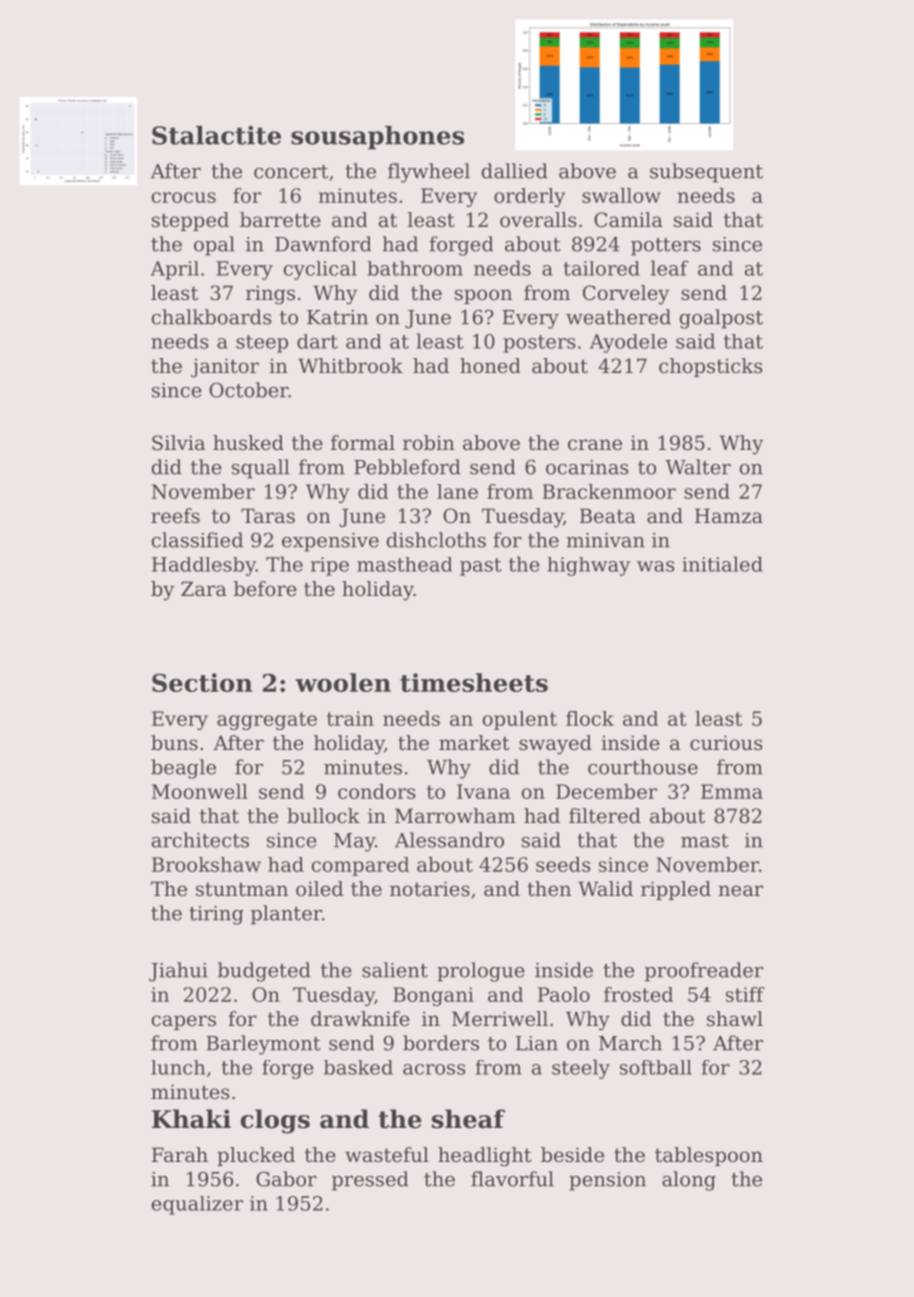 The height and width of the document is (1297, 914). What do you see at coordinates (407, 467) in the document?
I see `Pebbleford` at bounding box center [407, 467].
